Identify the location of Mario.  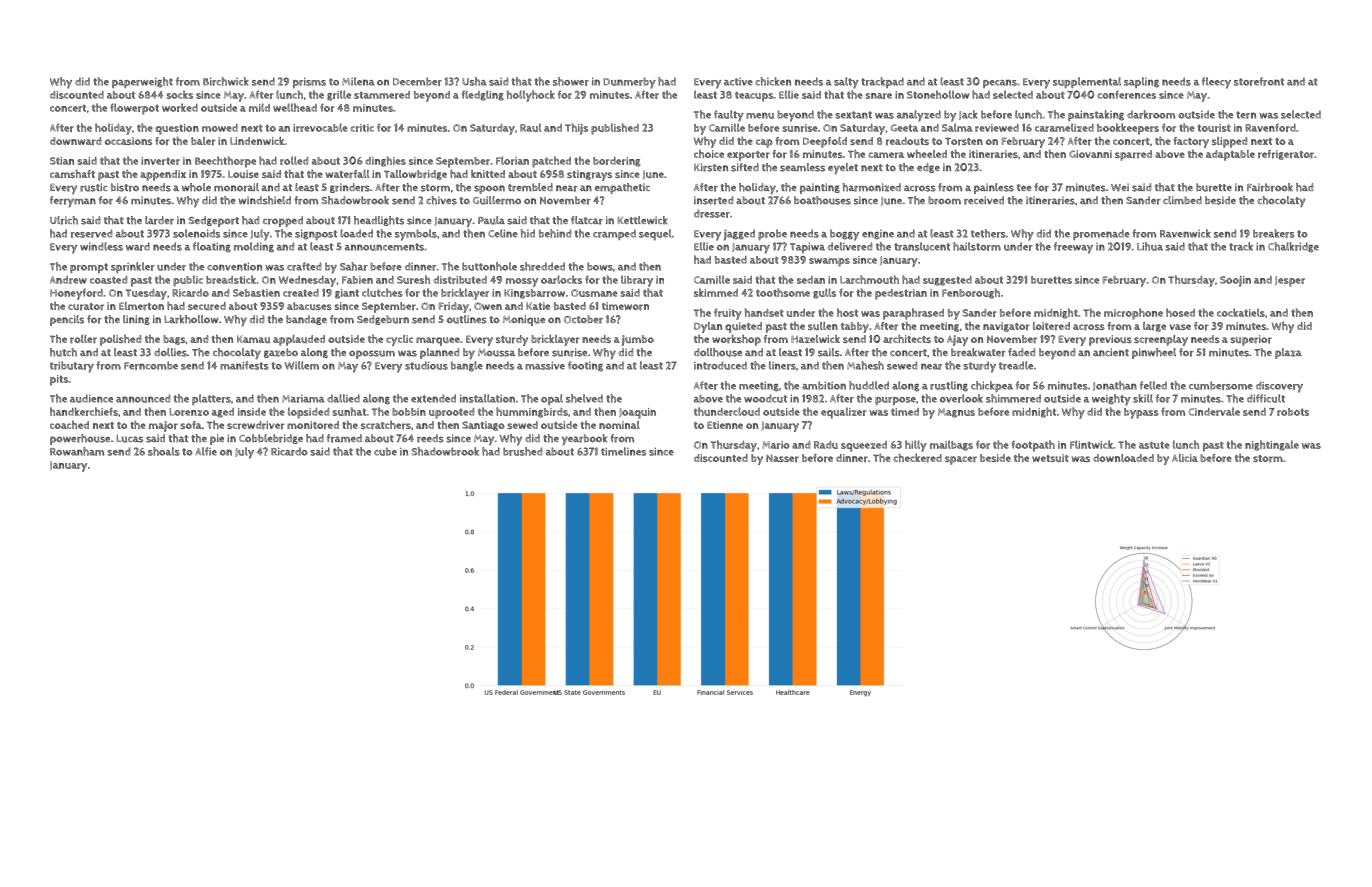
(776, 445).
